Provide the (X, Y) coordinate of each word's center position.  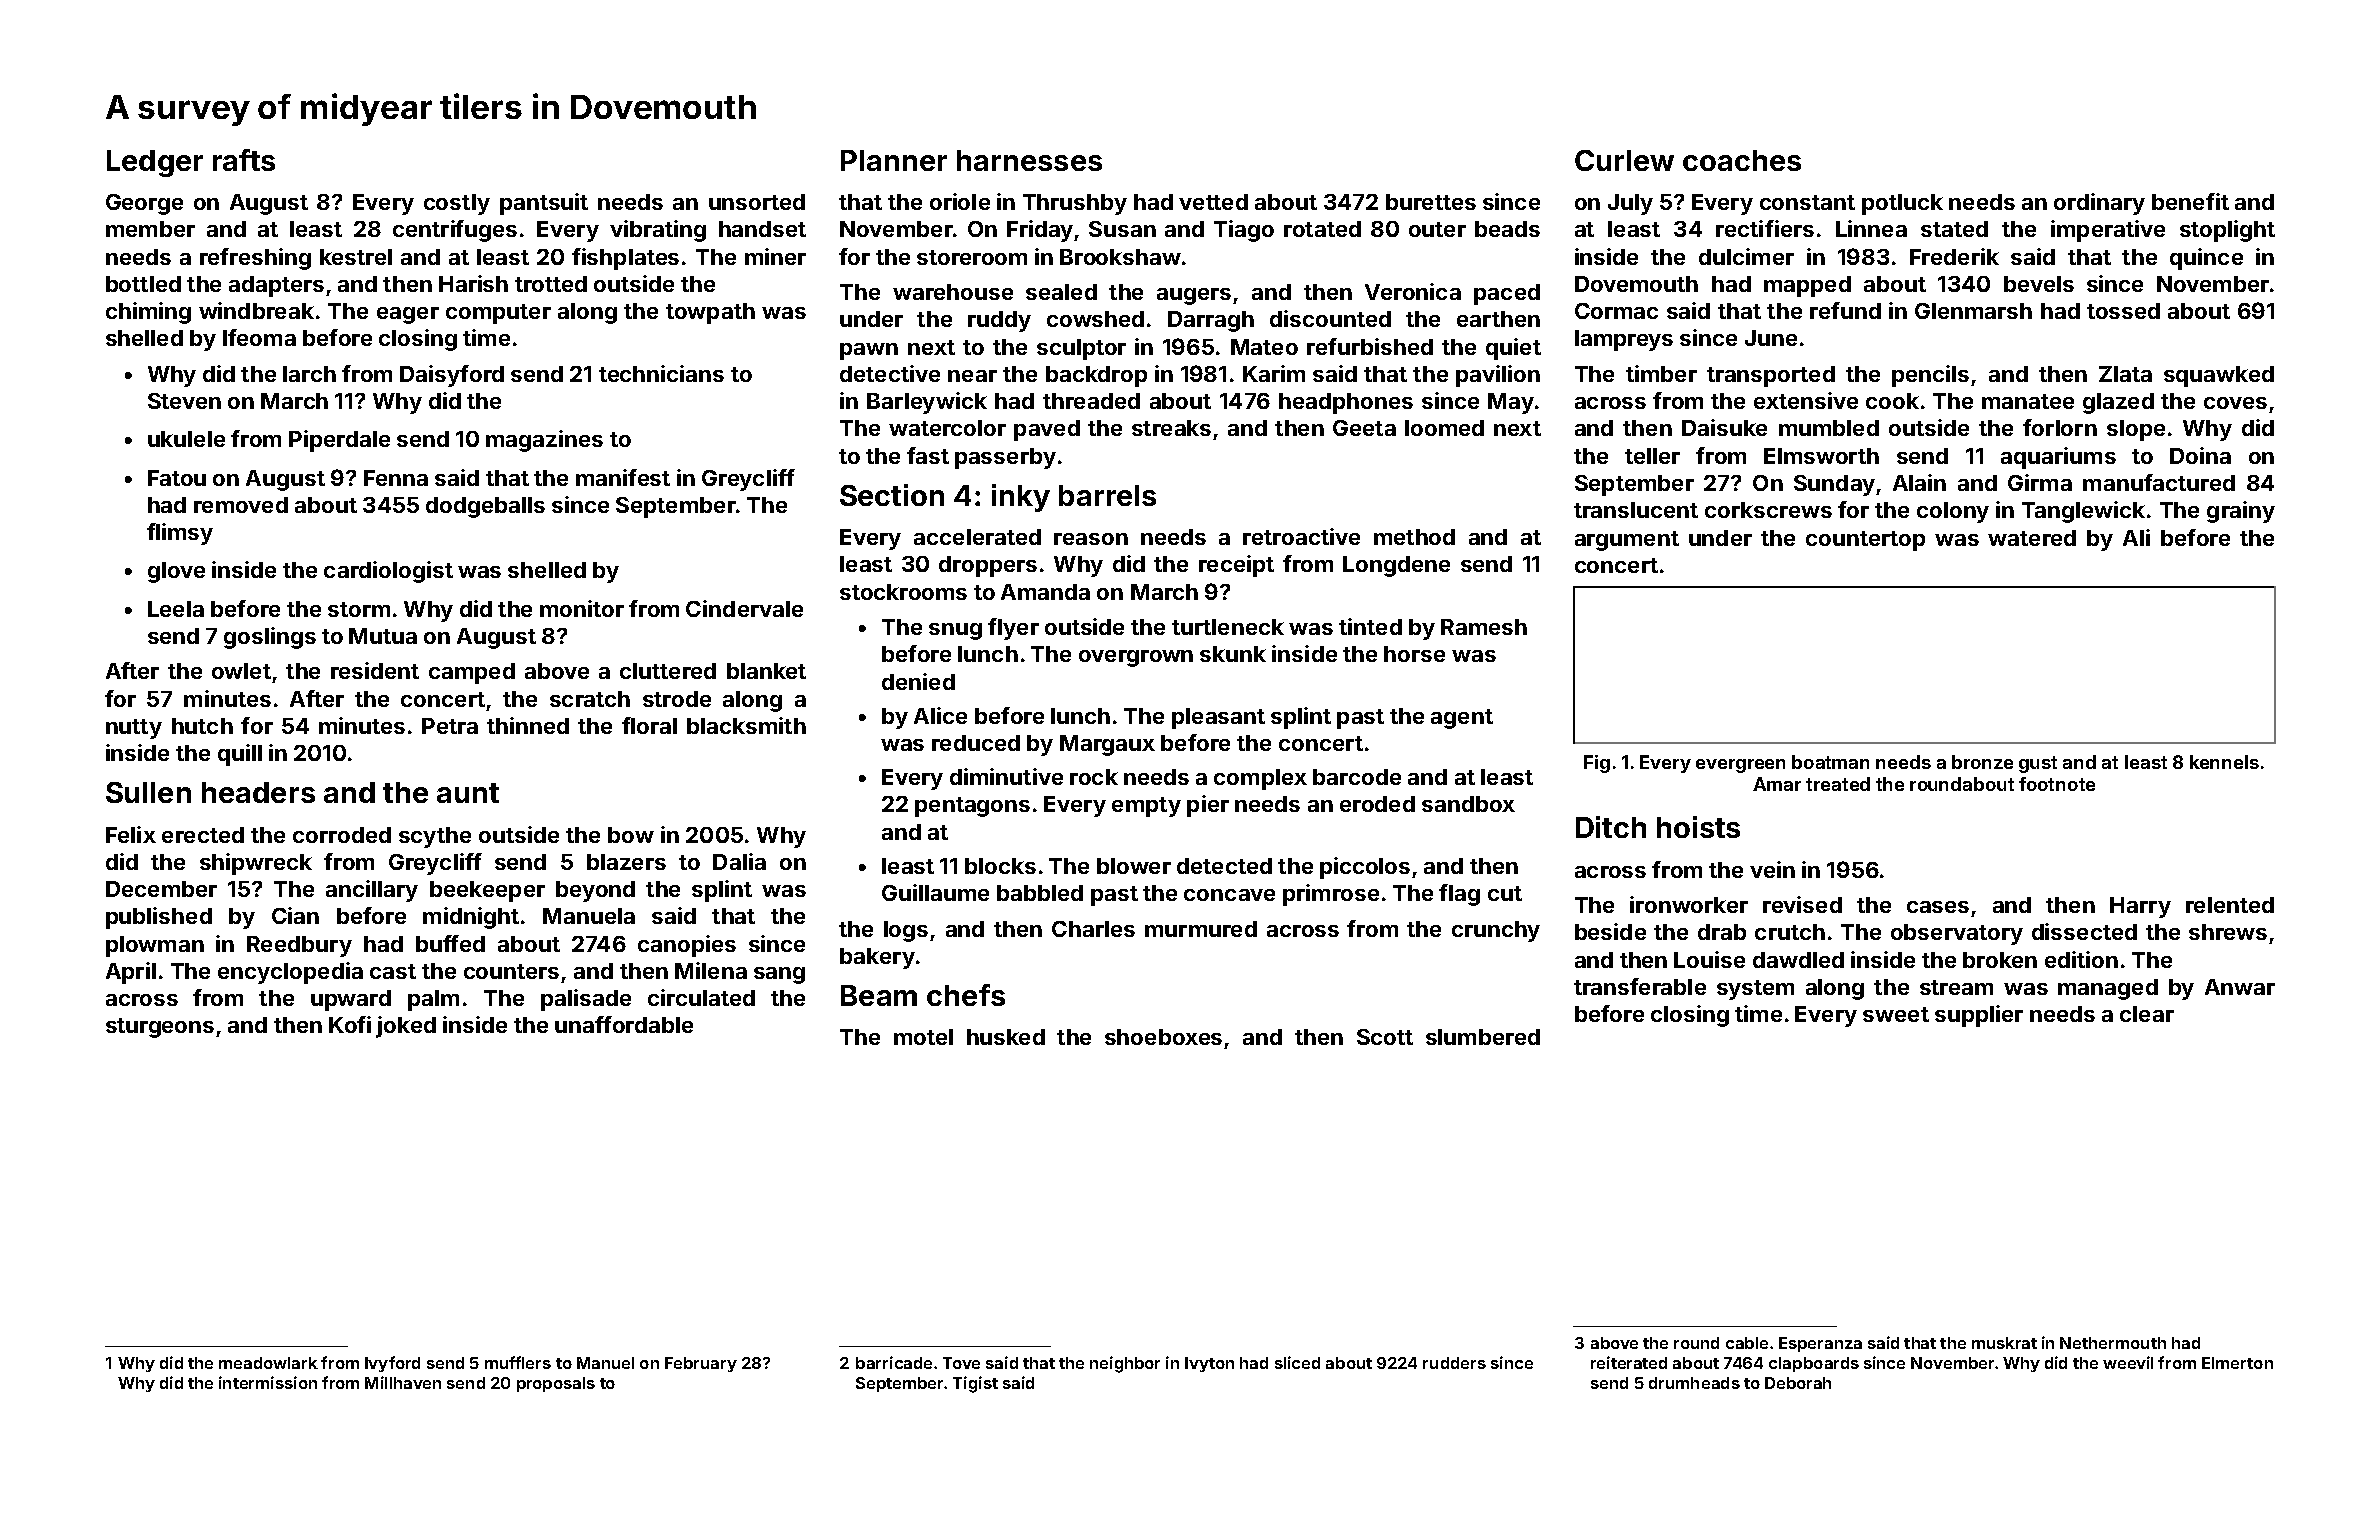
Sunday (1834, 485)
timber (1661, 373)
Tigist (975, 1384)
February (701, 1364)
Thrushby (1075, 204)
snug (955, 631)
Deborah (1798, 1383)
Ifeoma (259, 337)
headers (258, 792)
